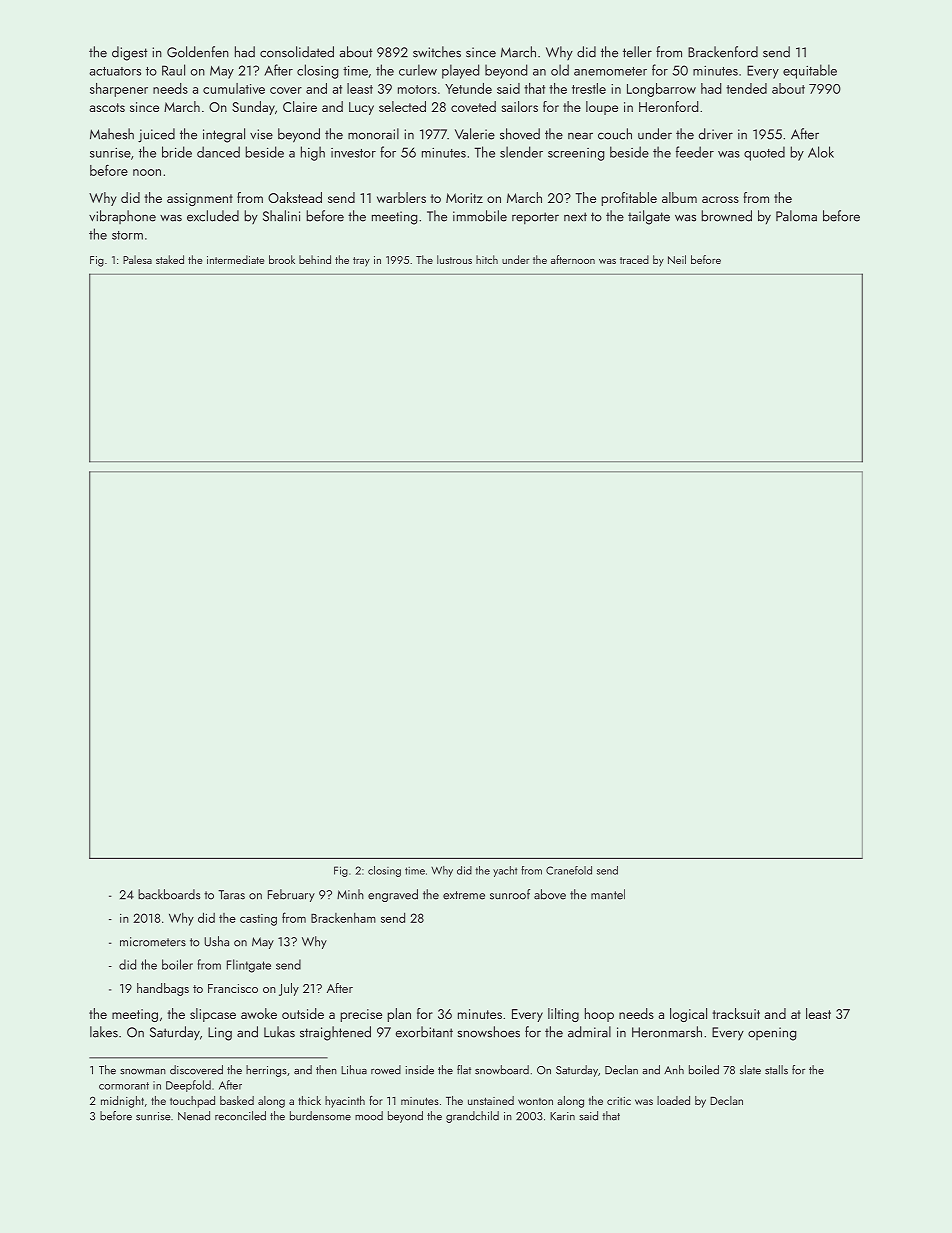 The width and height of the page is (952, 1233). Describe the element at coordinates (673, 1100) in the page. I see `loaded` at that location.
